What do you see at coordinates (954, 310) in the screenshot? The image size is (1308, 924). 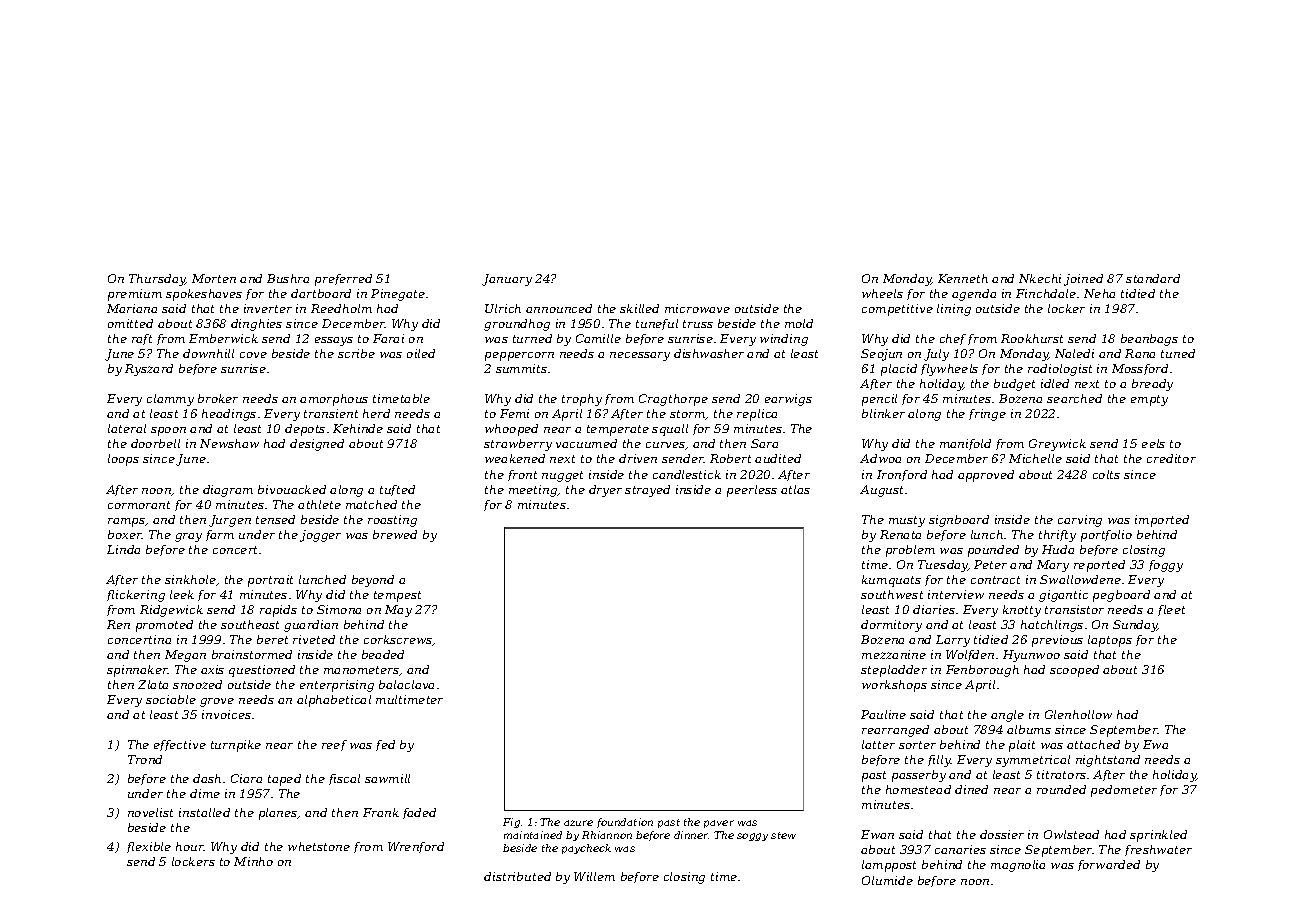 I see `lining` at bounding box center [954, 310].
